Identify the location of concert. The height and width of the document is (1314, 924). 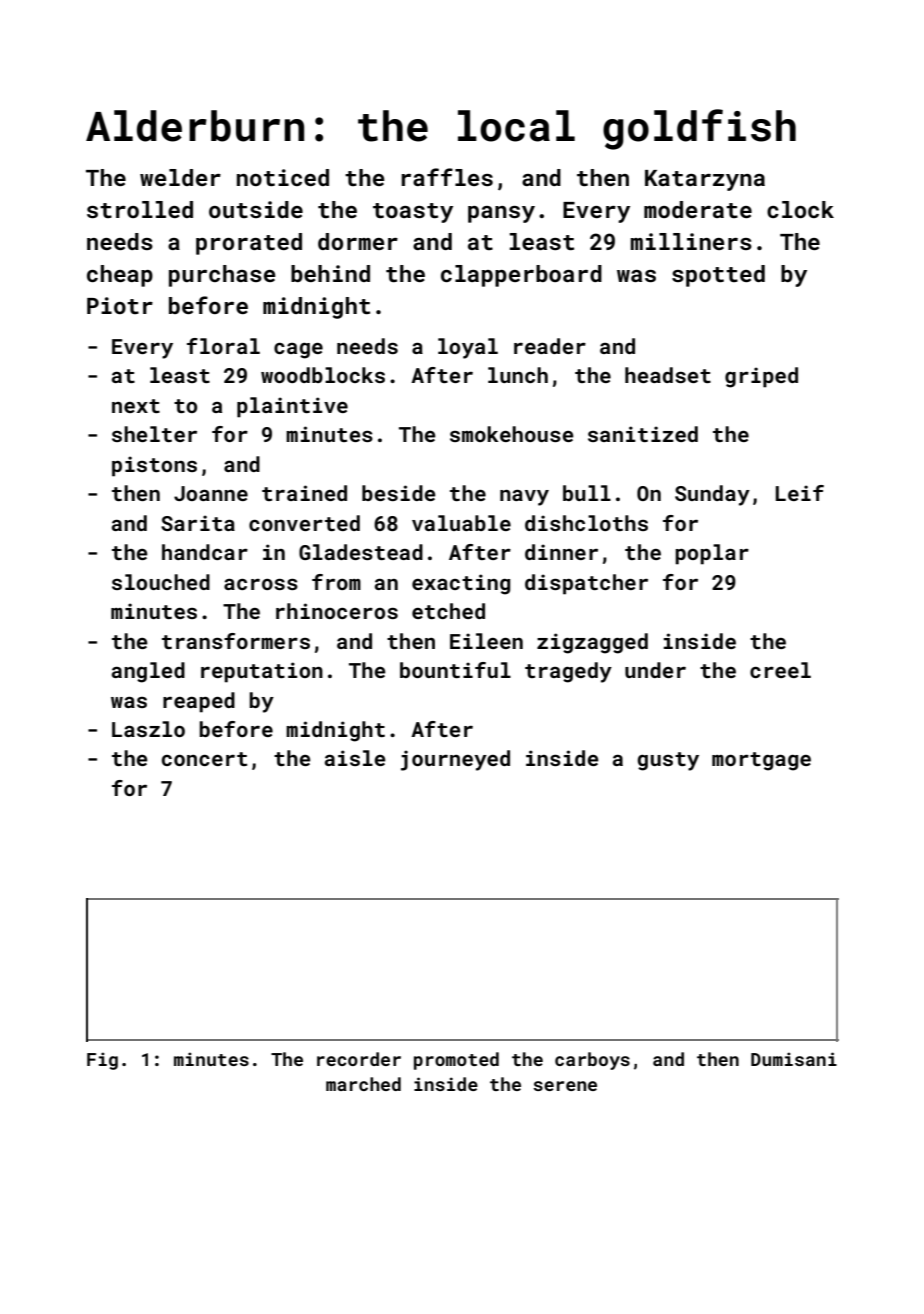
(204, 759).
